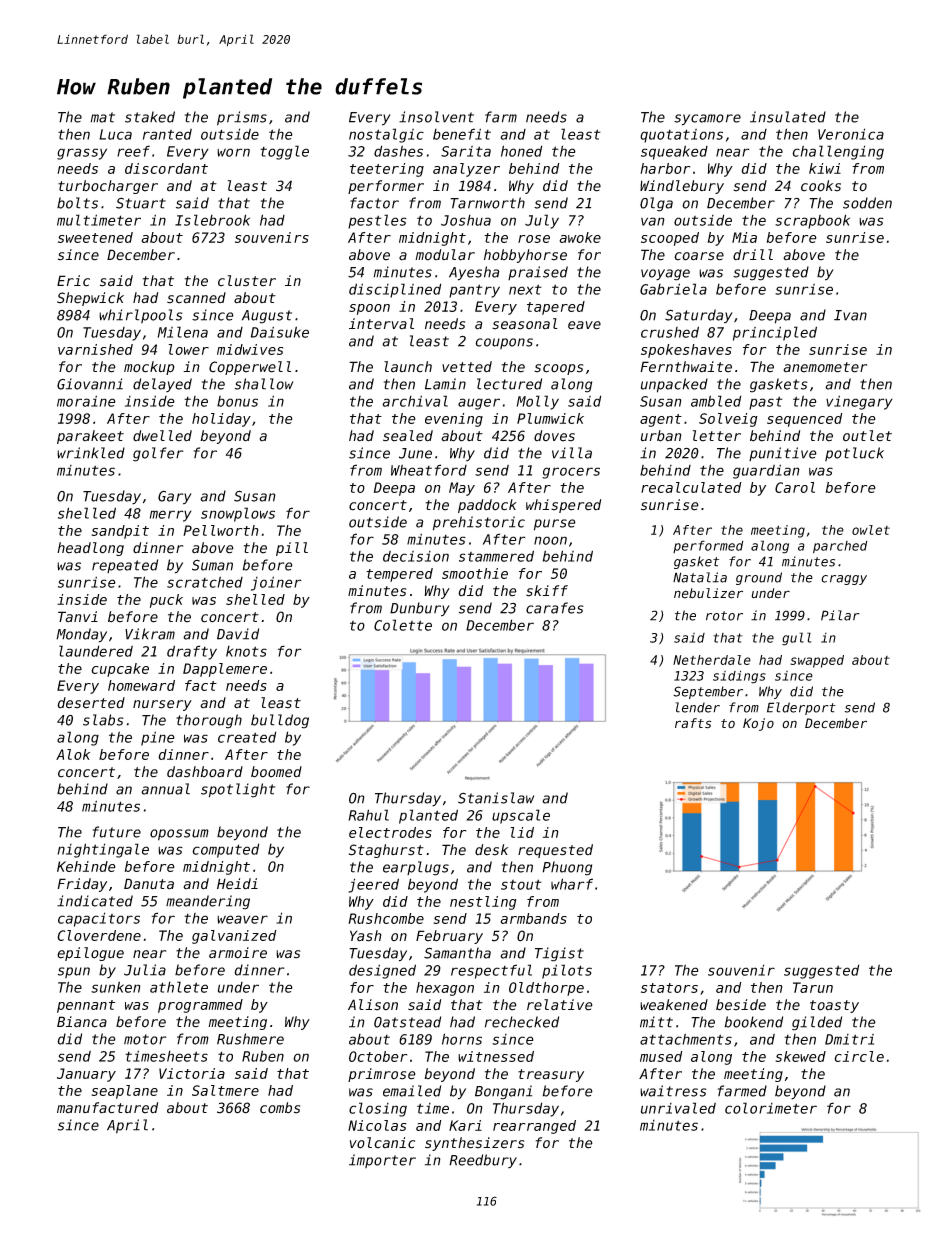 This document has width=952, height=1233. I want to click on combs, so click(280, 1108).
